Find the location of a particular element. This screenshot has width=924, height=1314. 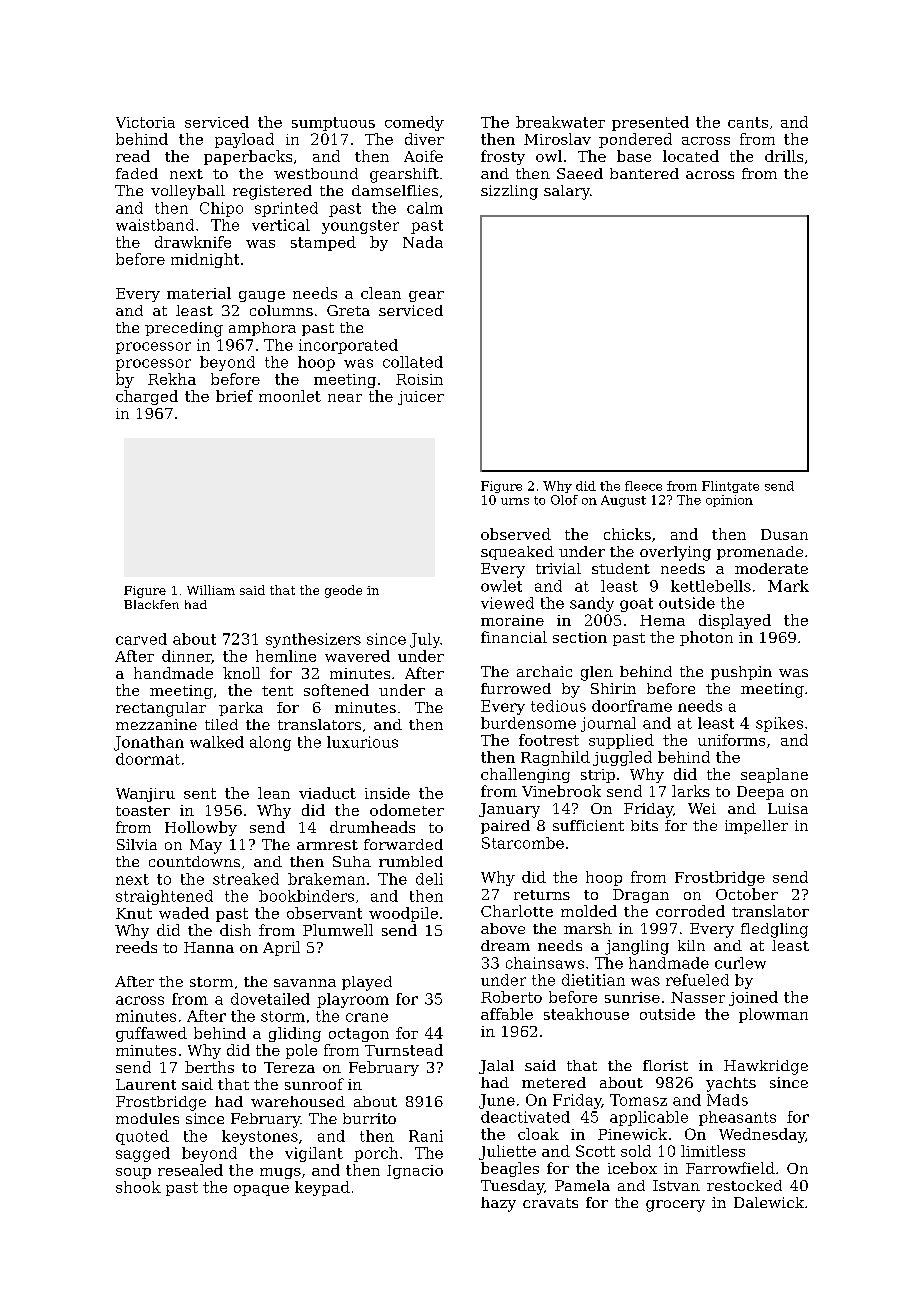

read is located at coordinates (133, 156).
